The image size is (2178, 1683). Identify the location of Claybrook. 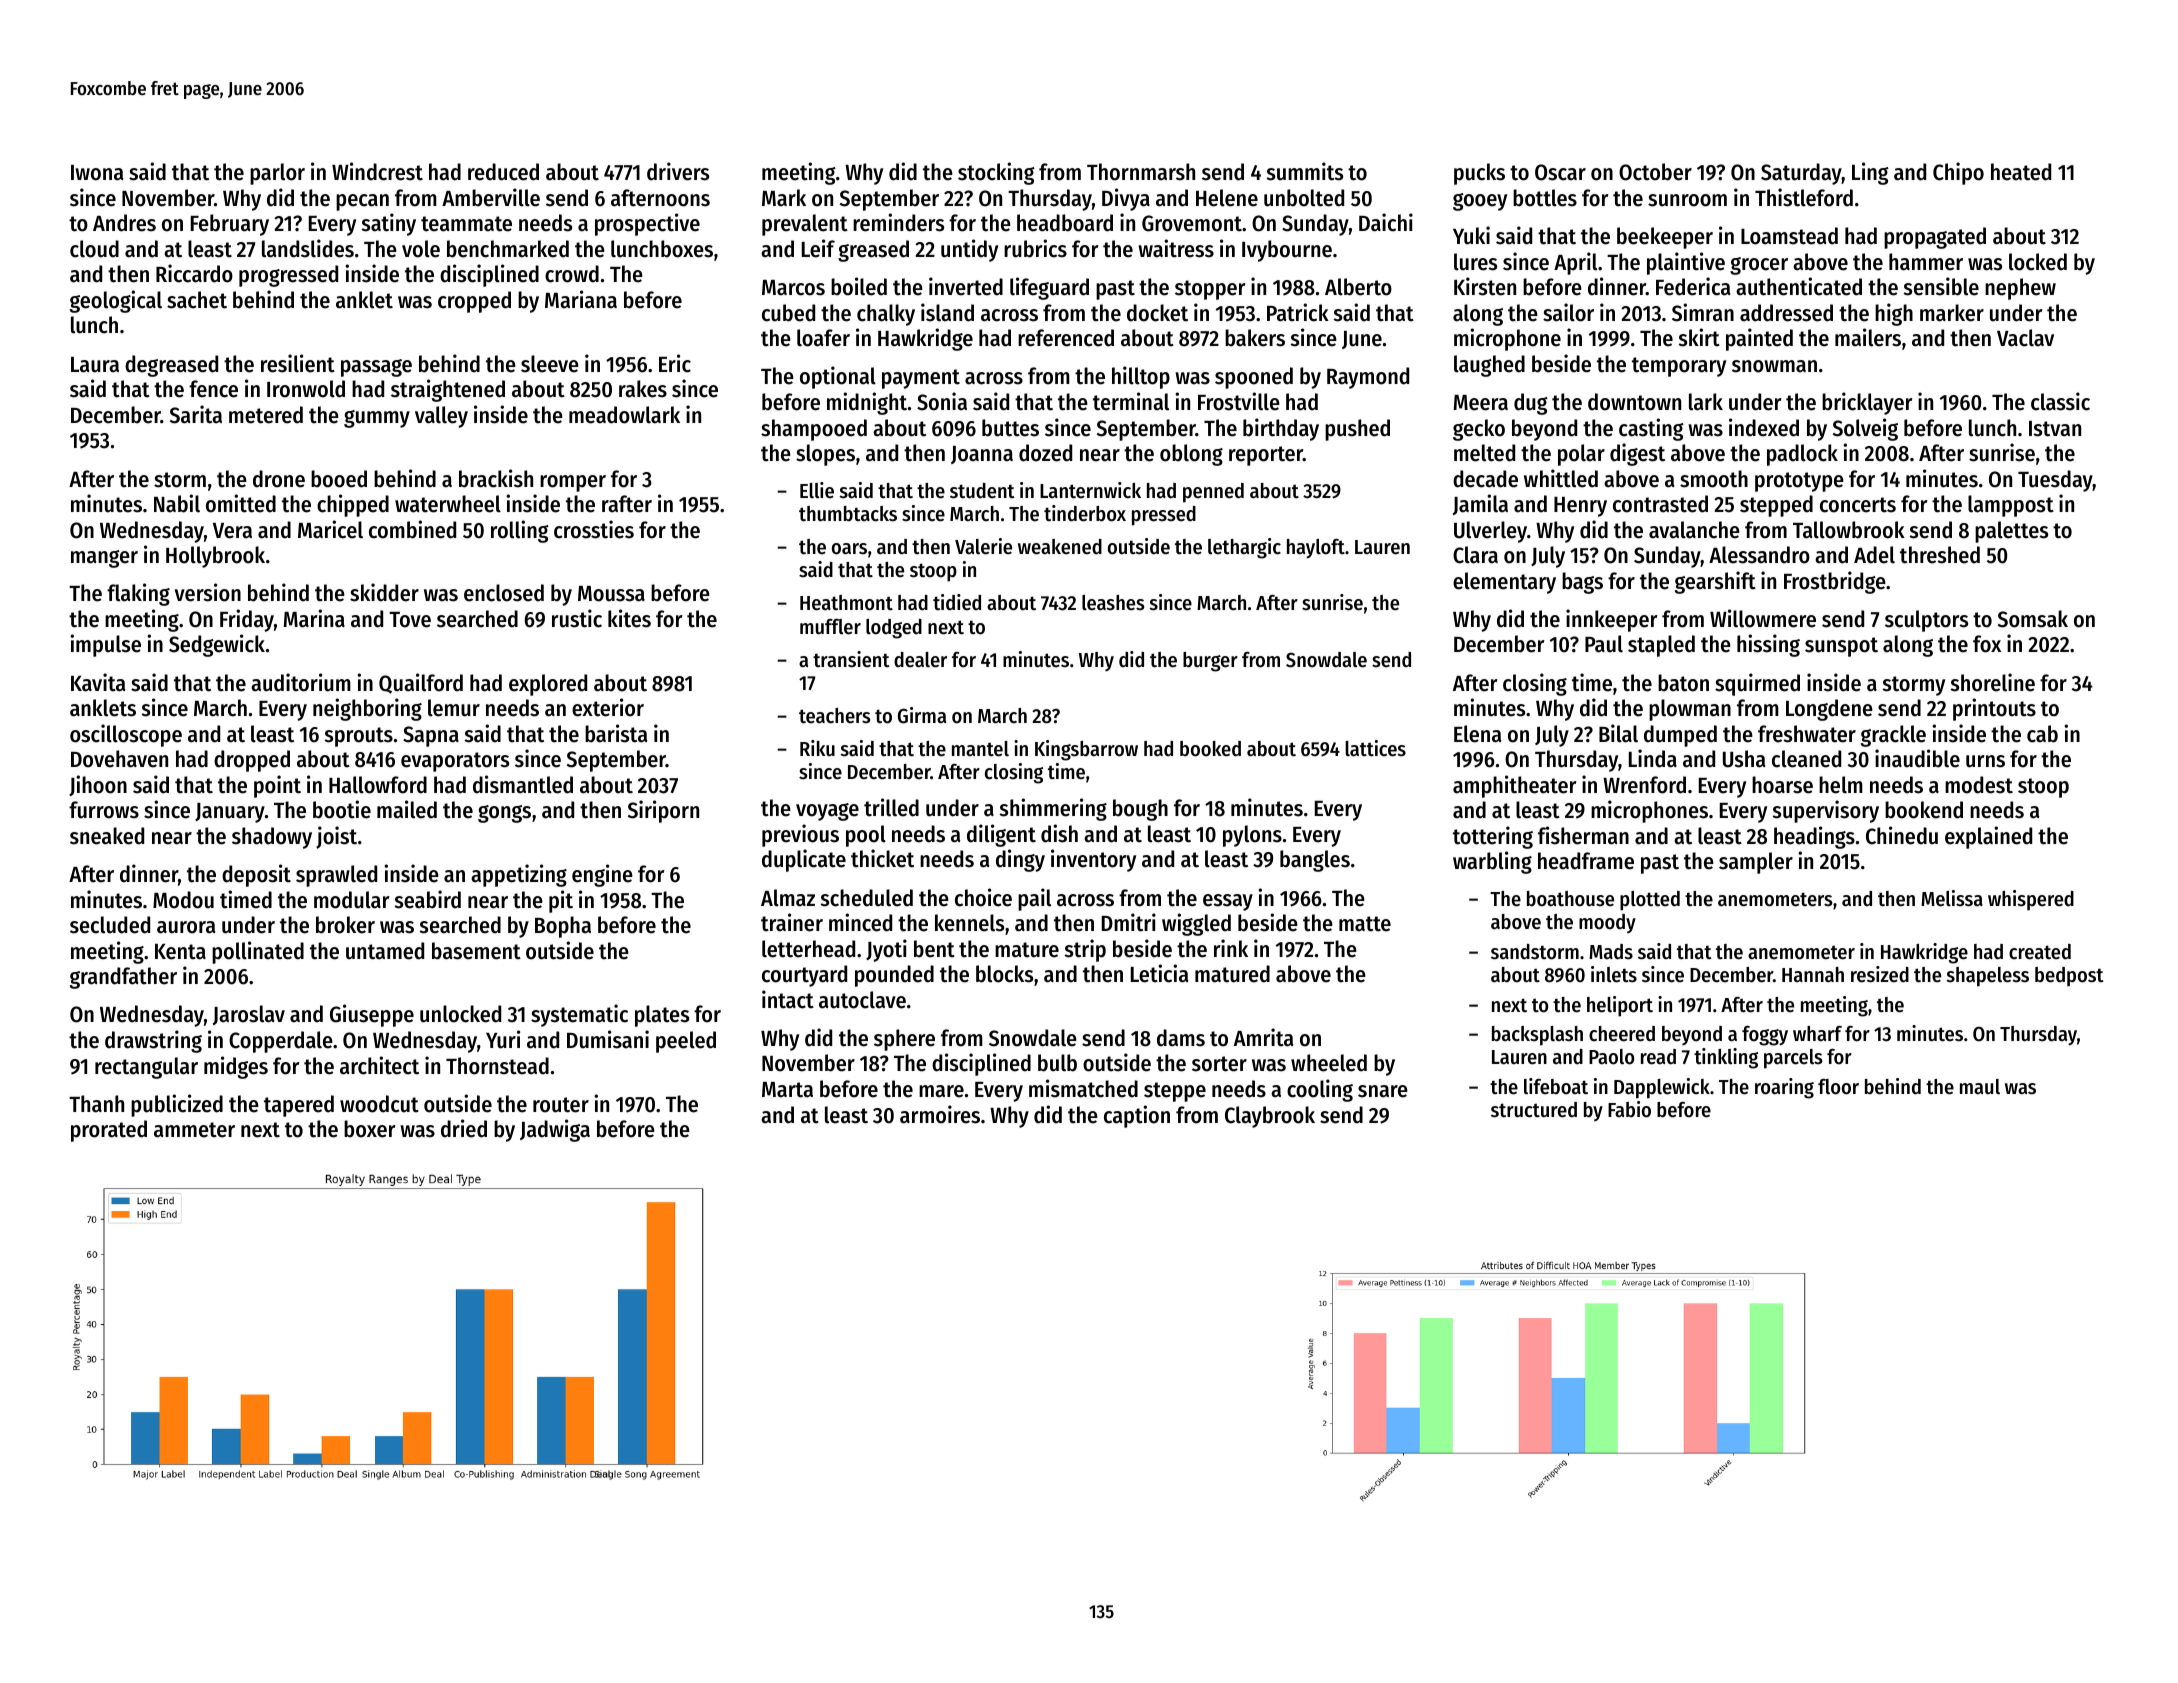
(1270, 1117).
